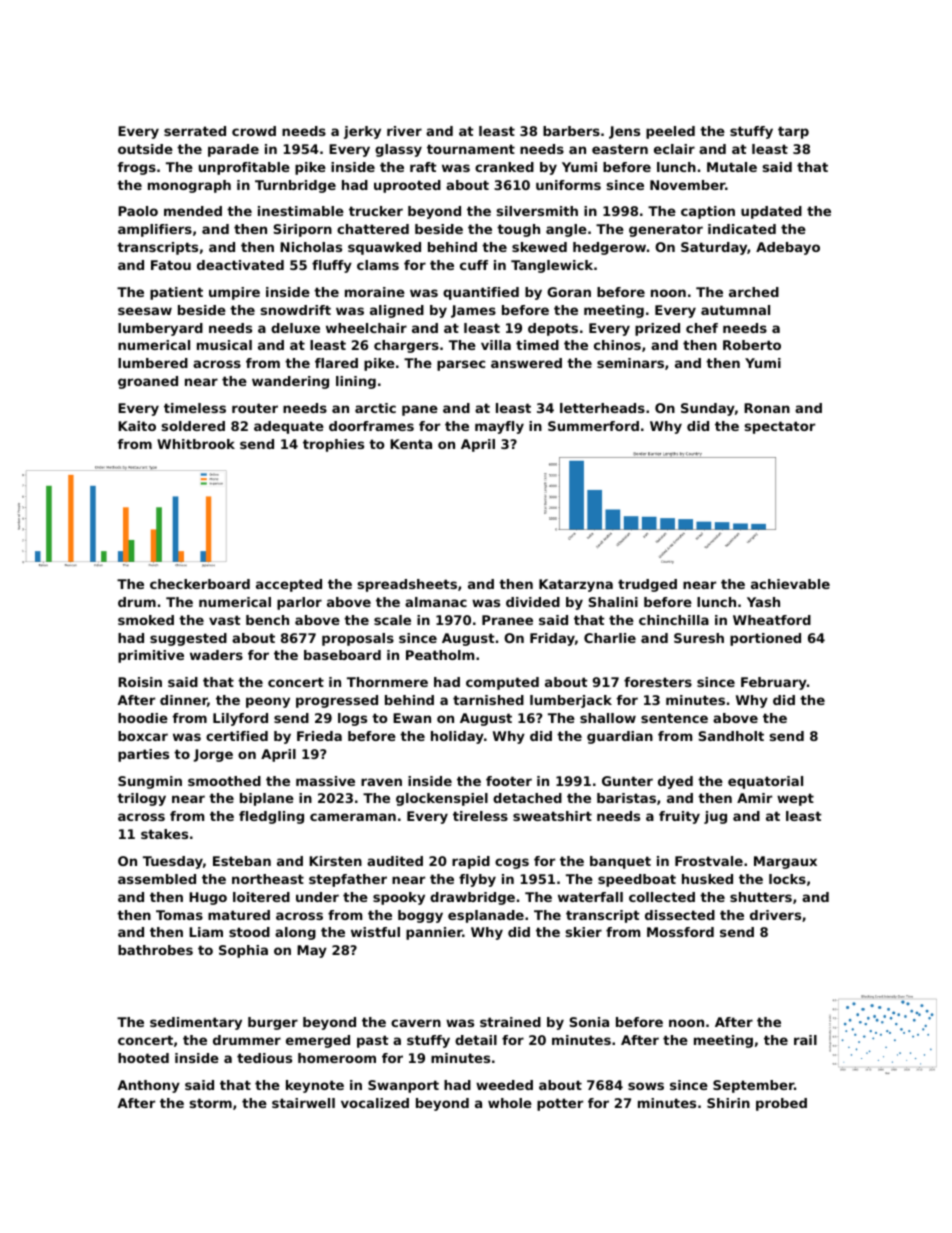 Image resolution: width=952 pixels, height=1233 pixels. Describe the element at coordinates (318, 1041) in the screenshot. I see `emerged` at that location.
